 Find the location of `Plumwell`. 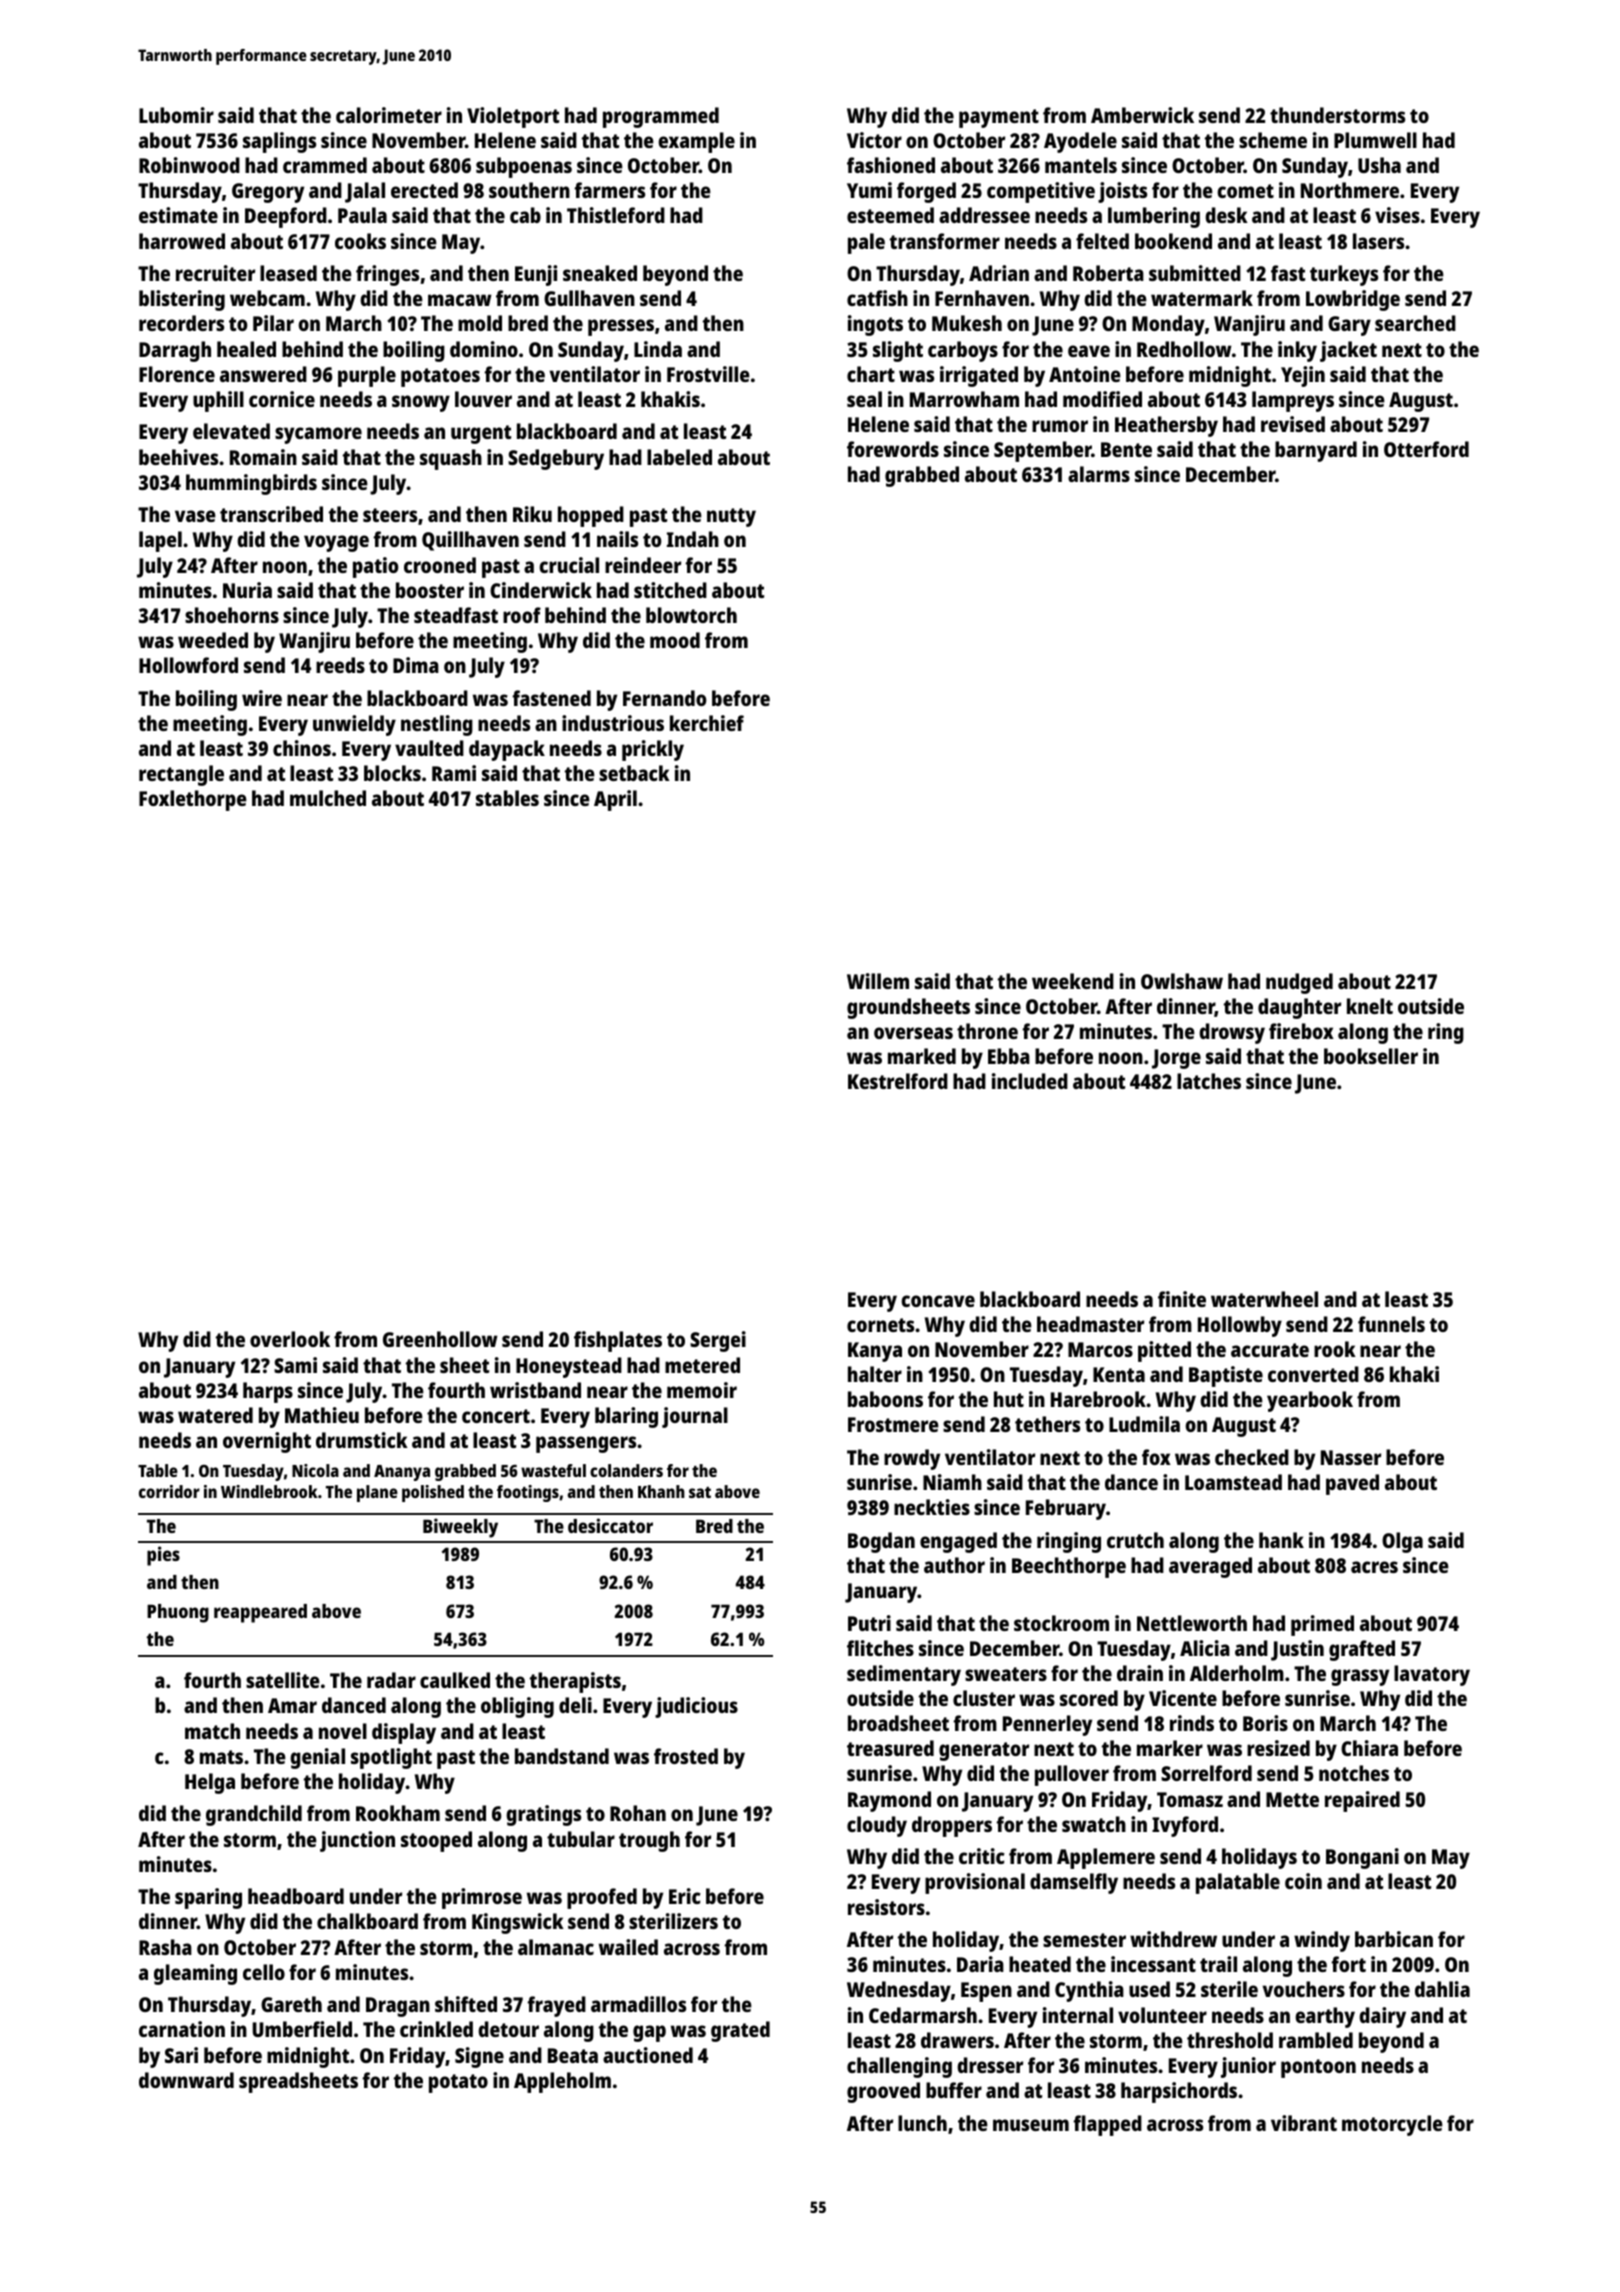

Plumwell is located at coordinates (1375, 140).
